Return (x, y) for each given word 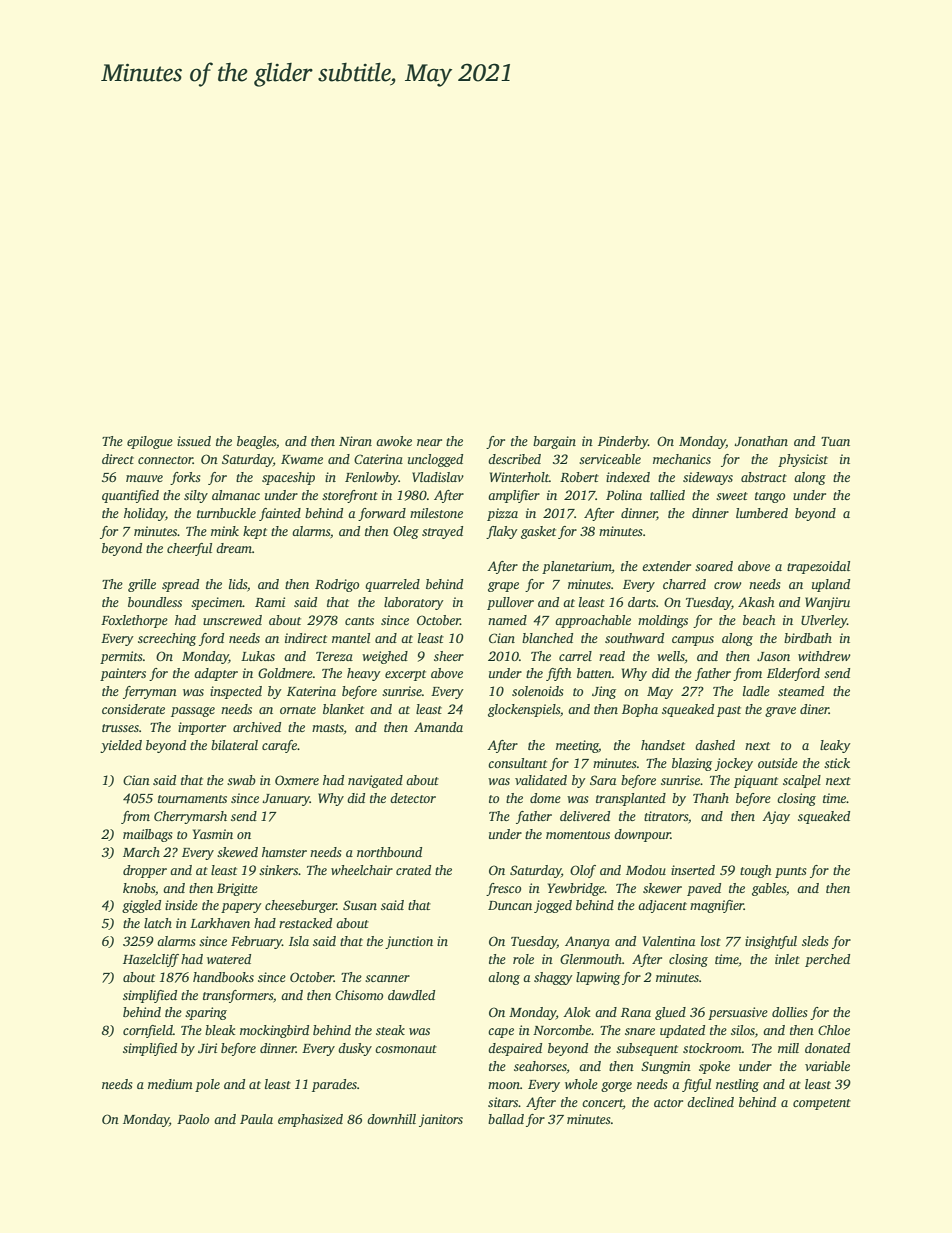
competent (822, 1104)
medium (170, 1084)
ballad (506, 1119)
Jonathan (761, 441)
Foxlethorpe (134, 621)
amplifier (514, 496)
